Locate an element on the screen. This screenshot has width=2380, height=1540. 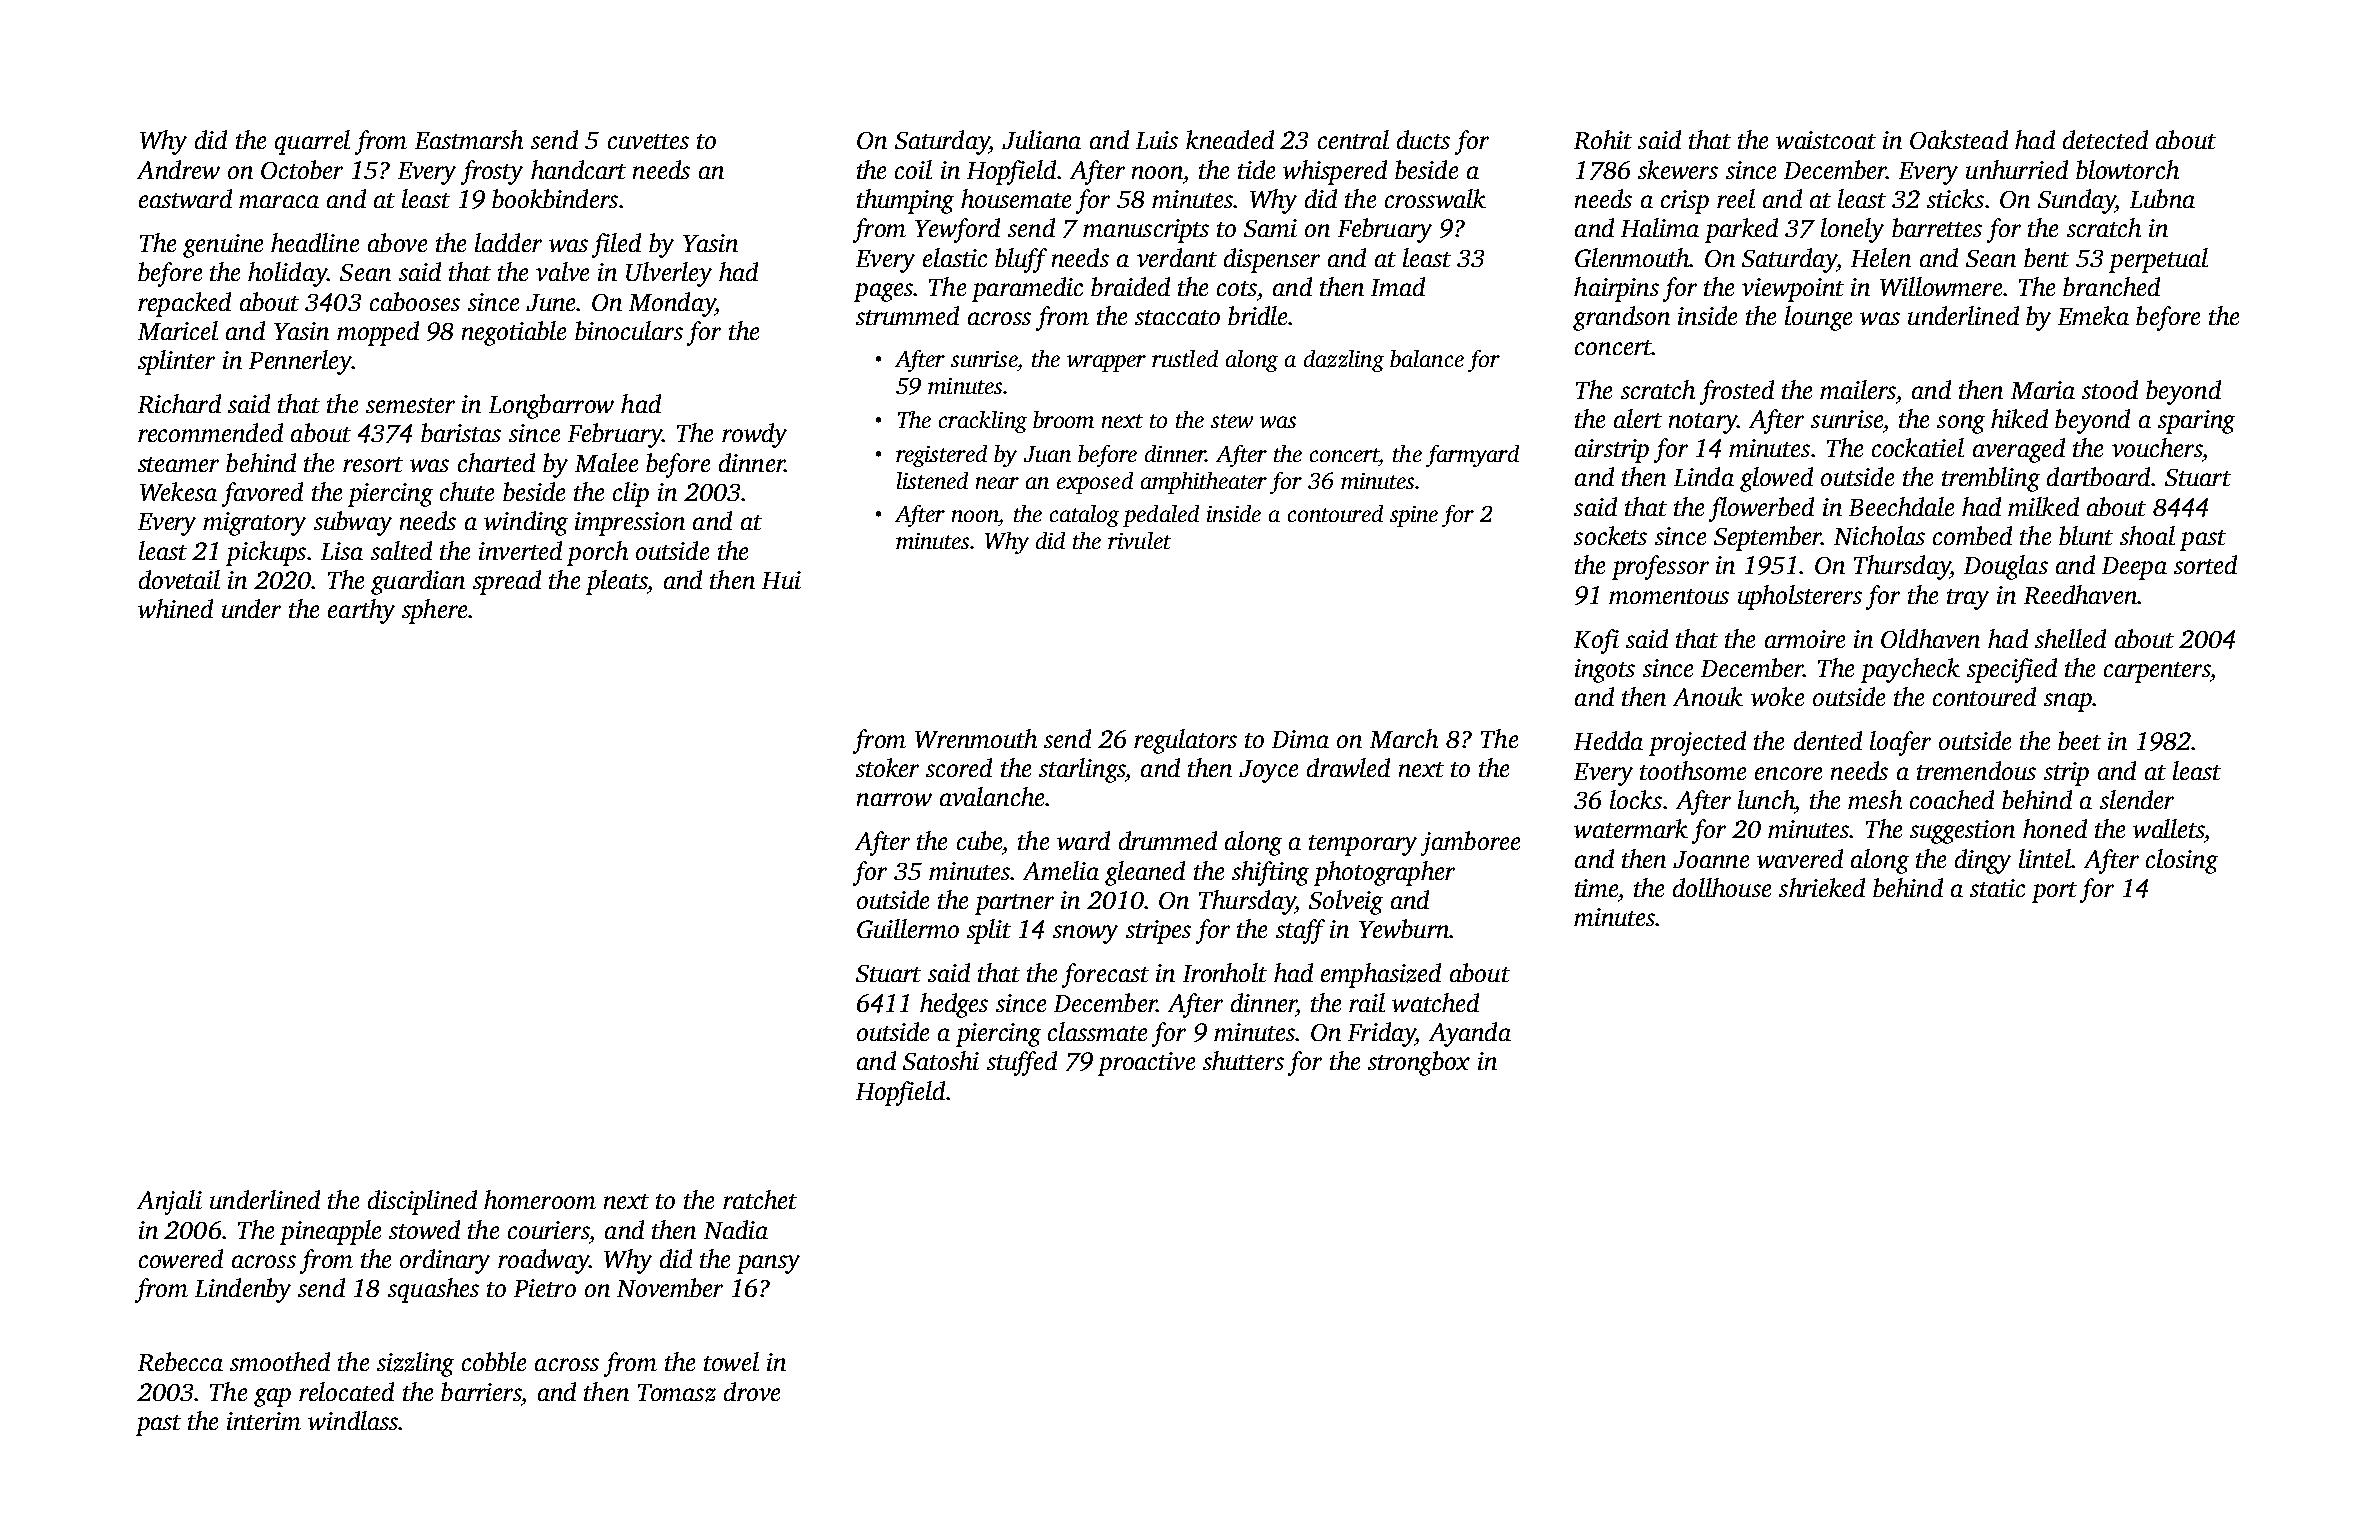
narrow is located at coordinates (894, 799).
